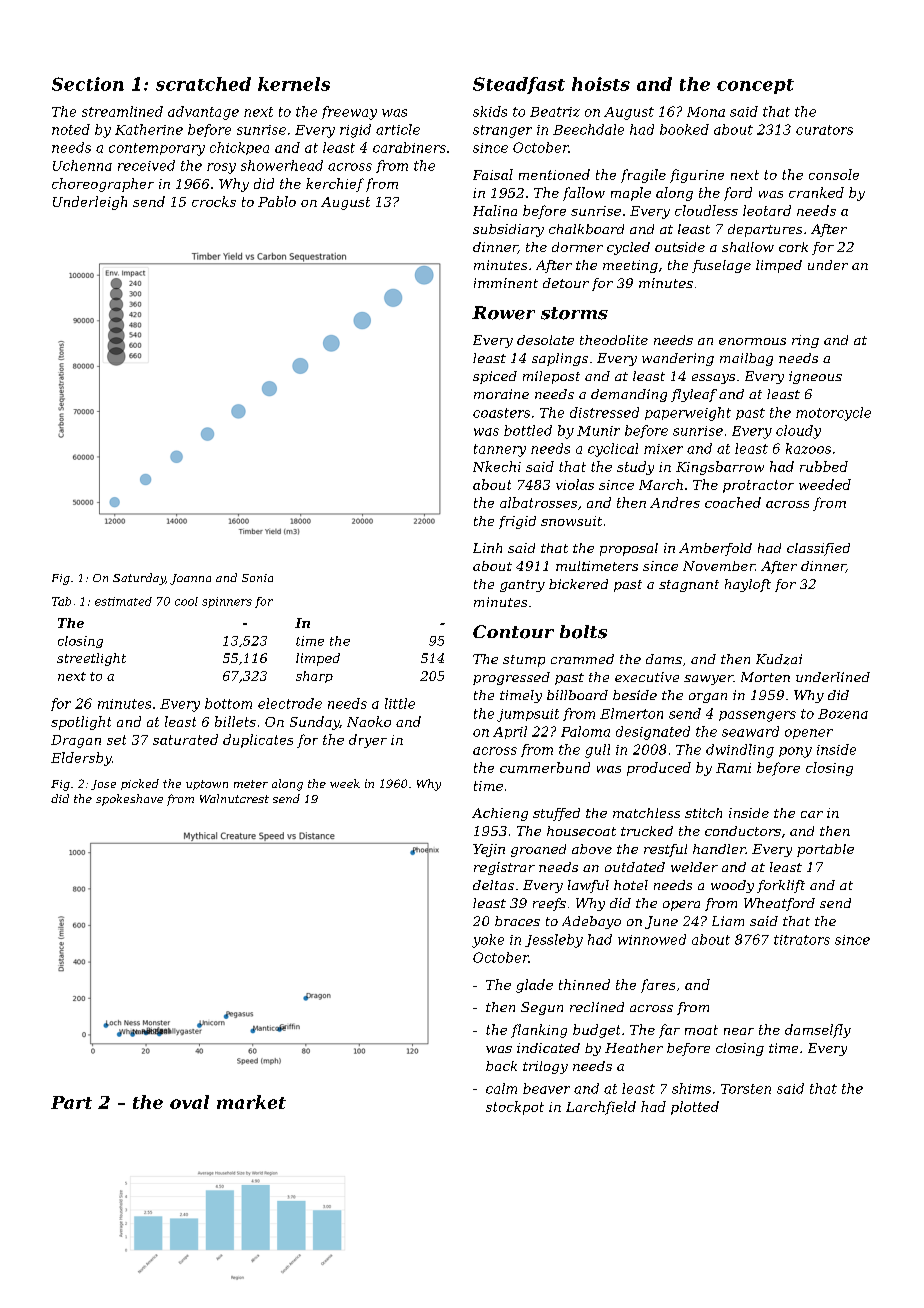 This screenshot has height=1308, width=924. Describe the element at coordinates (214, 201) in the screenshot. I see `crocks` at that location.
